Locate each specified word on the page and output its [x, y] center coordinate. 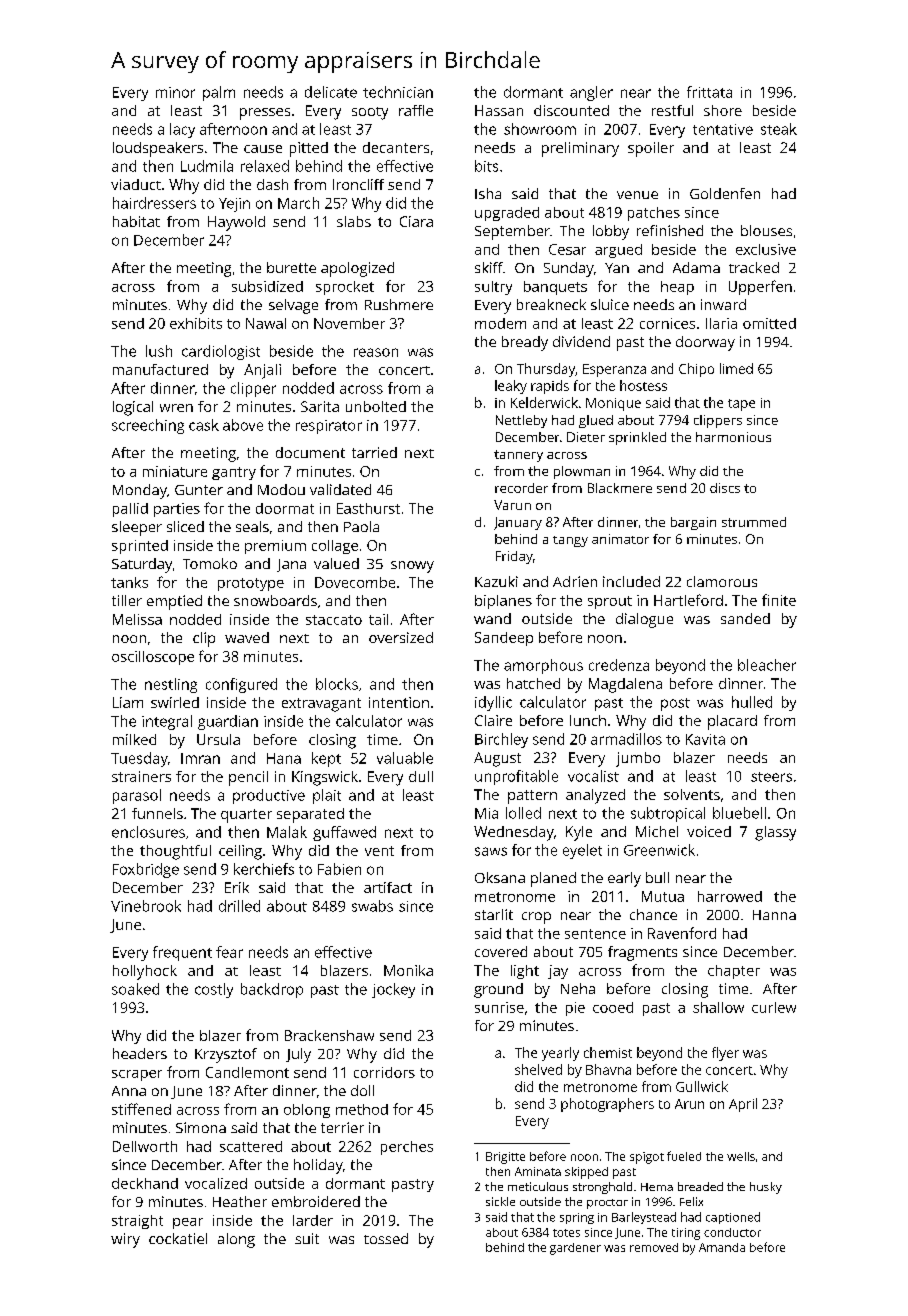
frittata [709, 92]
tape [741, 405]
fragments [642, 953]
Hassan [499, 110]
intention [399, 702]
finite [779, 600]
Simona [201, 1127]
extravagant [321, 705]
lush [159, 351]
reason [376, 352]
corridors [384, 1072]
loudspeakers [158, 149]
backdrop [272, 990]
